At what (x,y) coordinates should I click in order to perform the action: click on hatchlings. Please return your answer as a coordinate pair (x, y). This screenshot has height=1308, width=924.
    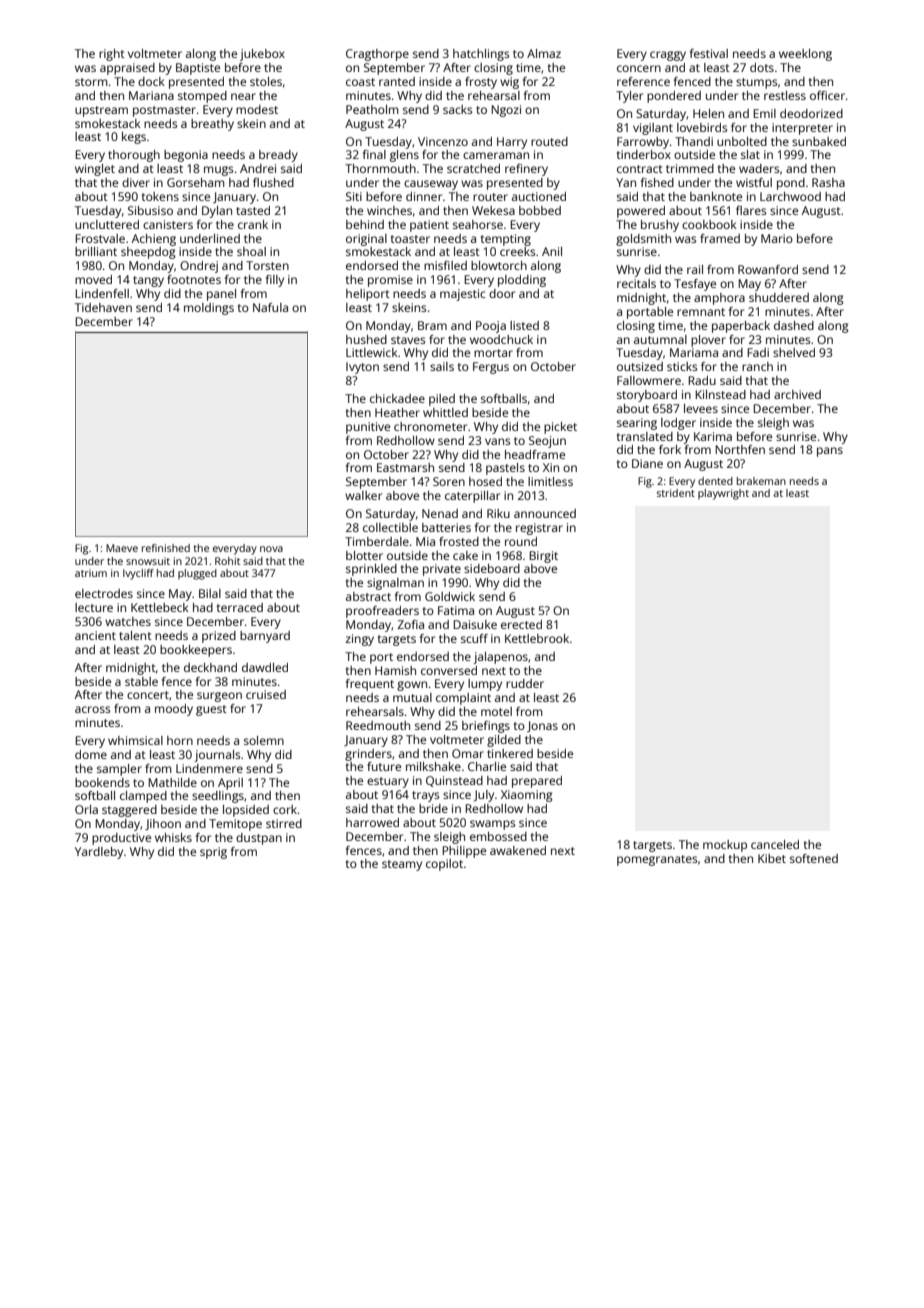
    Looking at the image, I should click on (481, 55).
